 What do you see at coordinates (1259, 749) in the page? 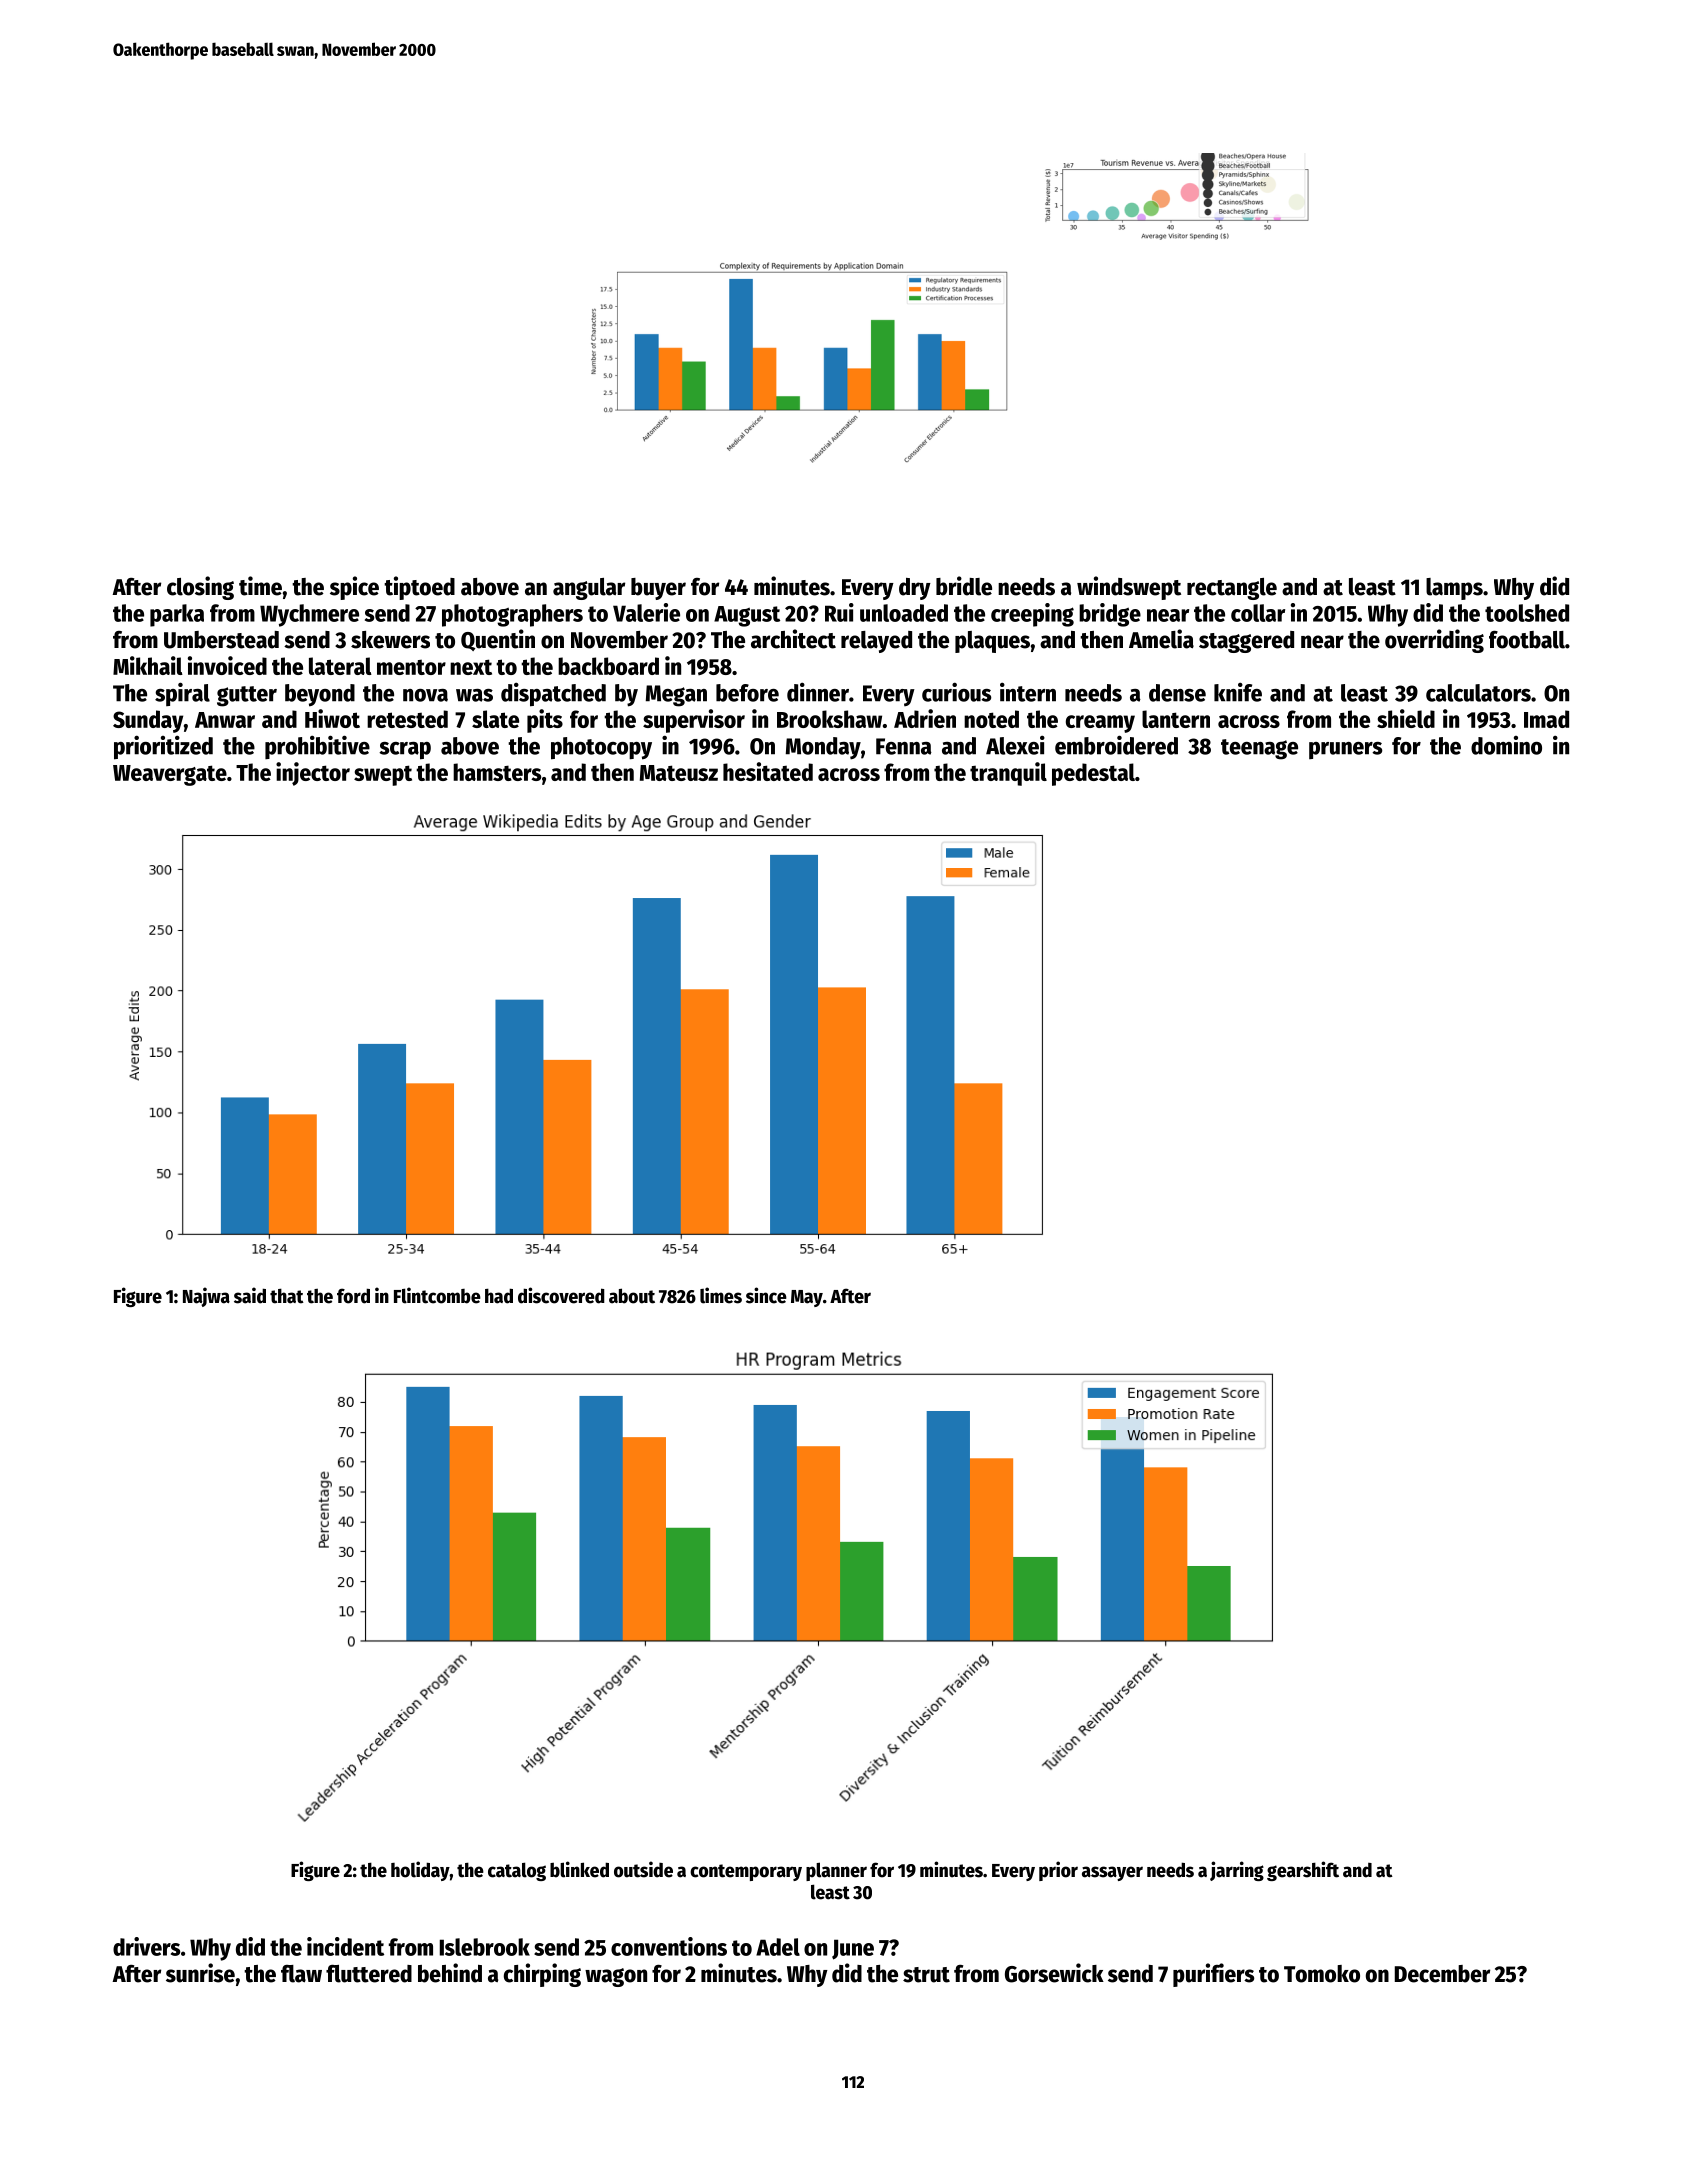
I see `teenage` at bounding box center [1259, 749].
